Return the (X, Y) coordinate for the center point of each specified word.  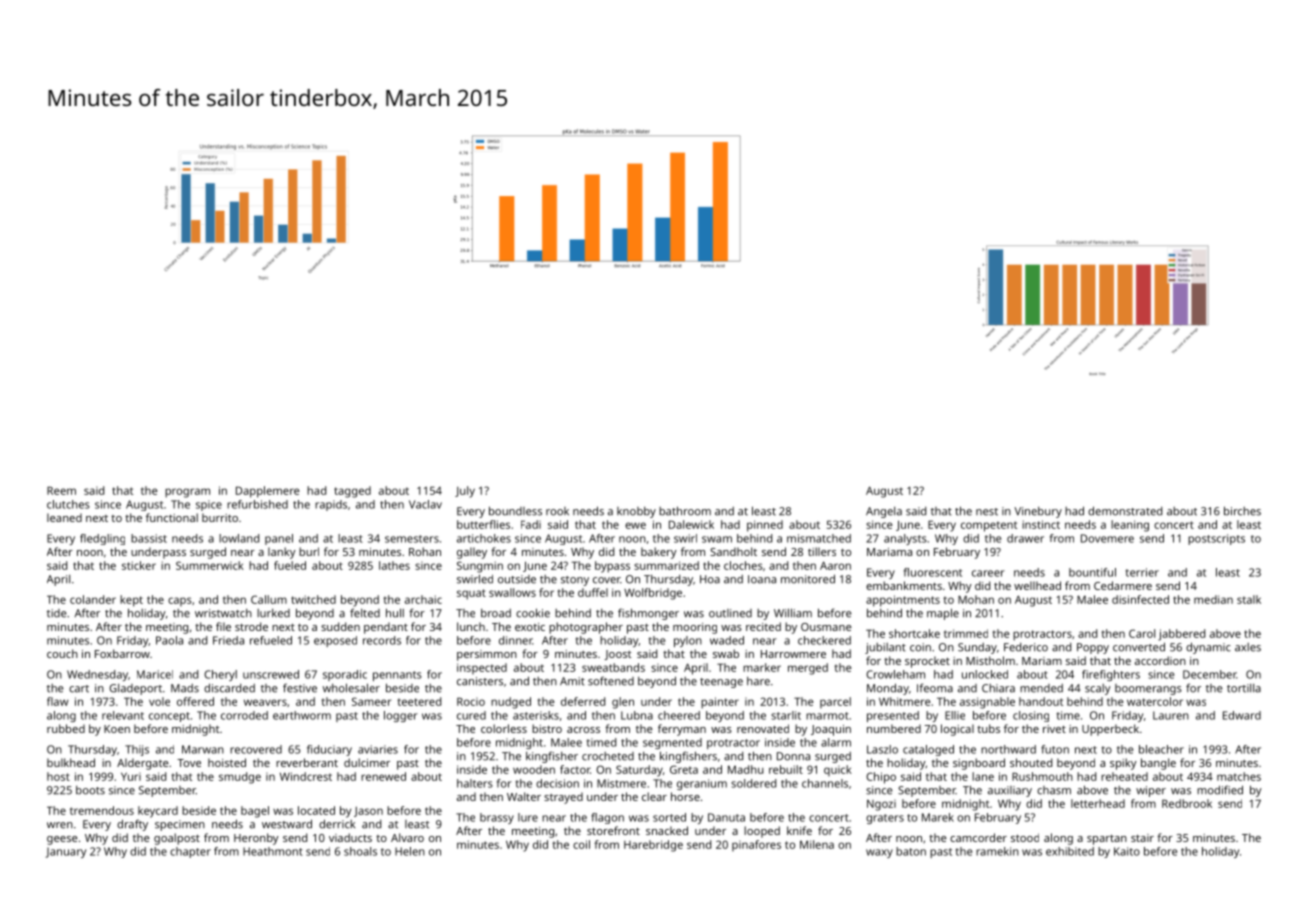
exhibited (1070, 851)
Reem (61, 490)
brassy (497, 818)
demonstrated (1125, 511)
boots (90, 790)
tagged (352, 492)
